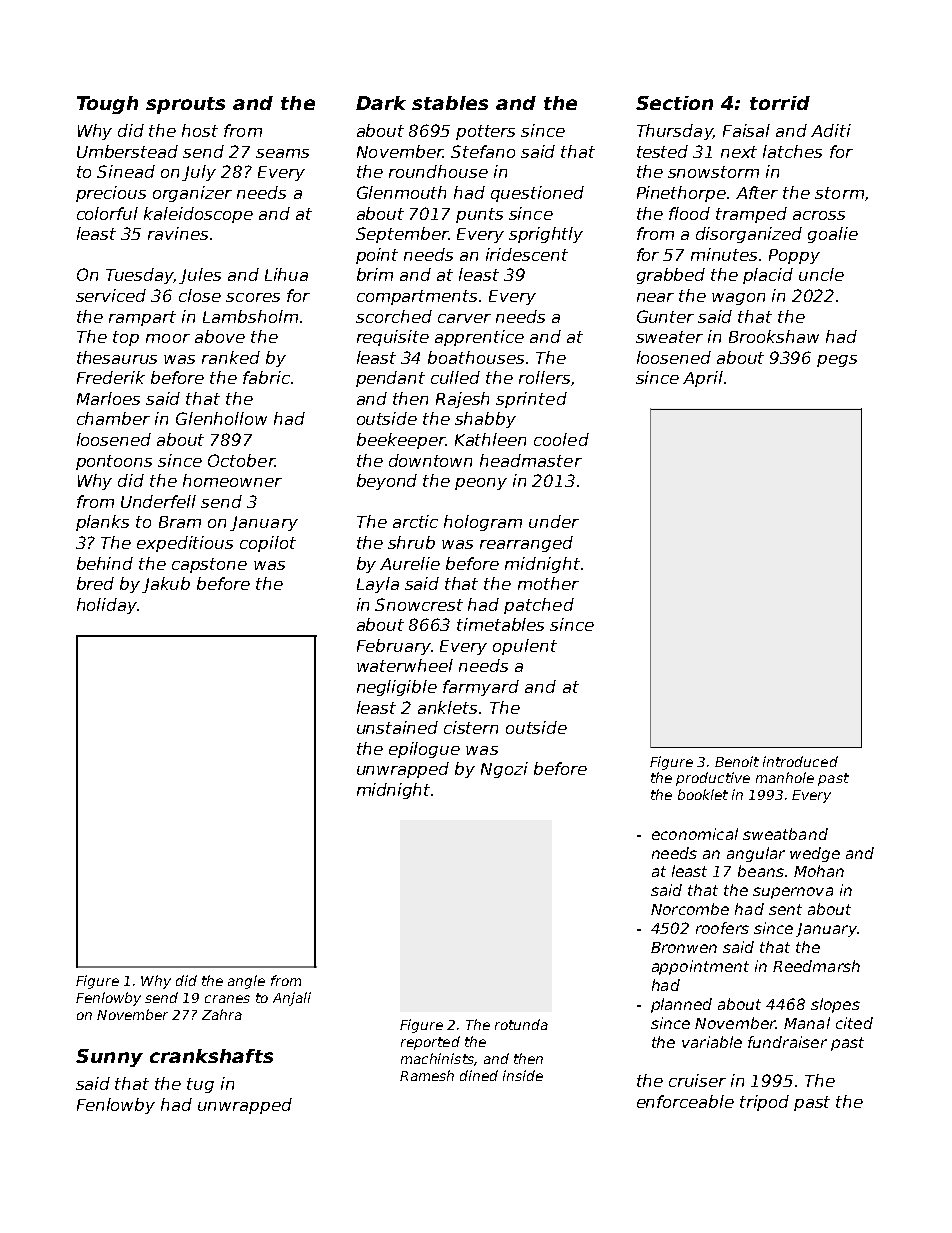 The height and width of the screenshot is (1233, 952). What do you see at coordinates (200, 1085) in the screenshot?
I see `tug` at bounding box center [200, 1085].
